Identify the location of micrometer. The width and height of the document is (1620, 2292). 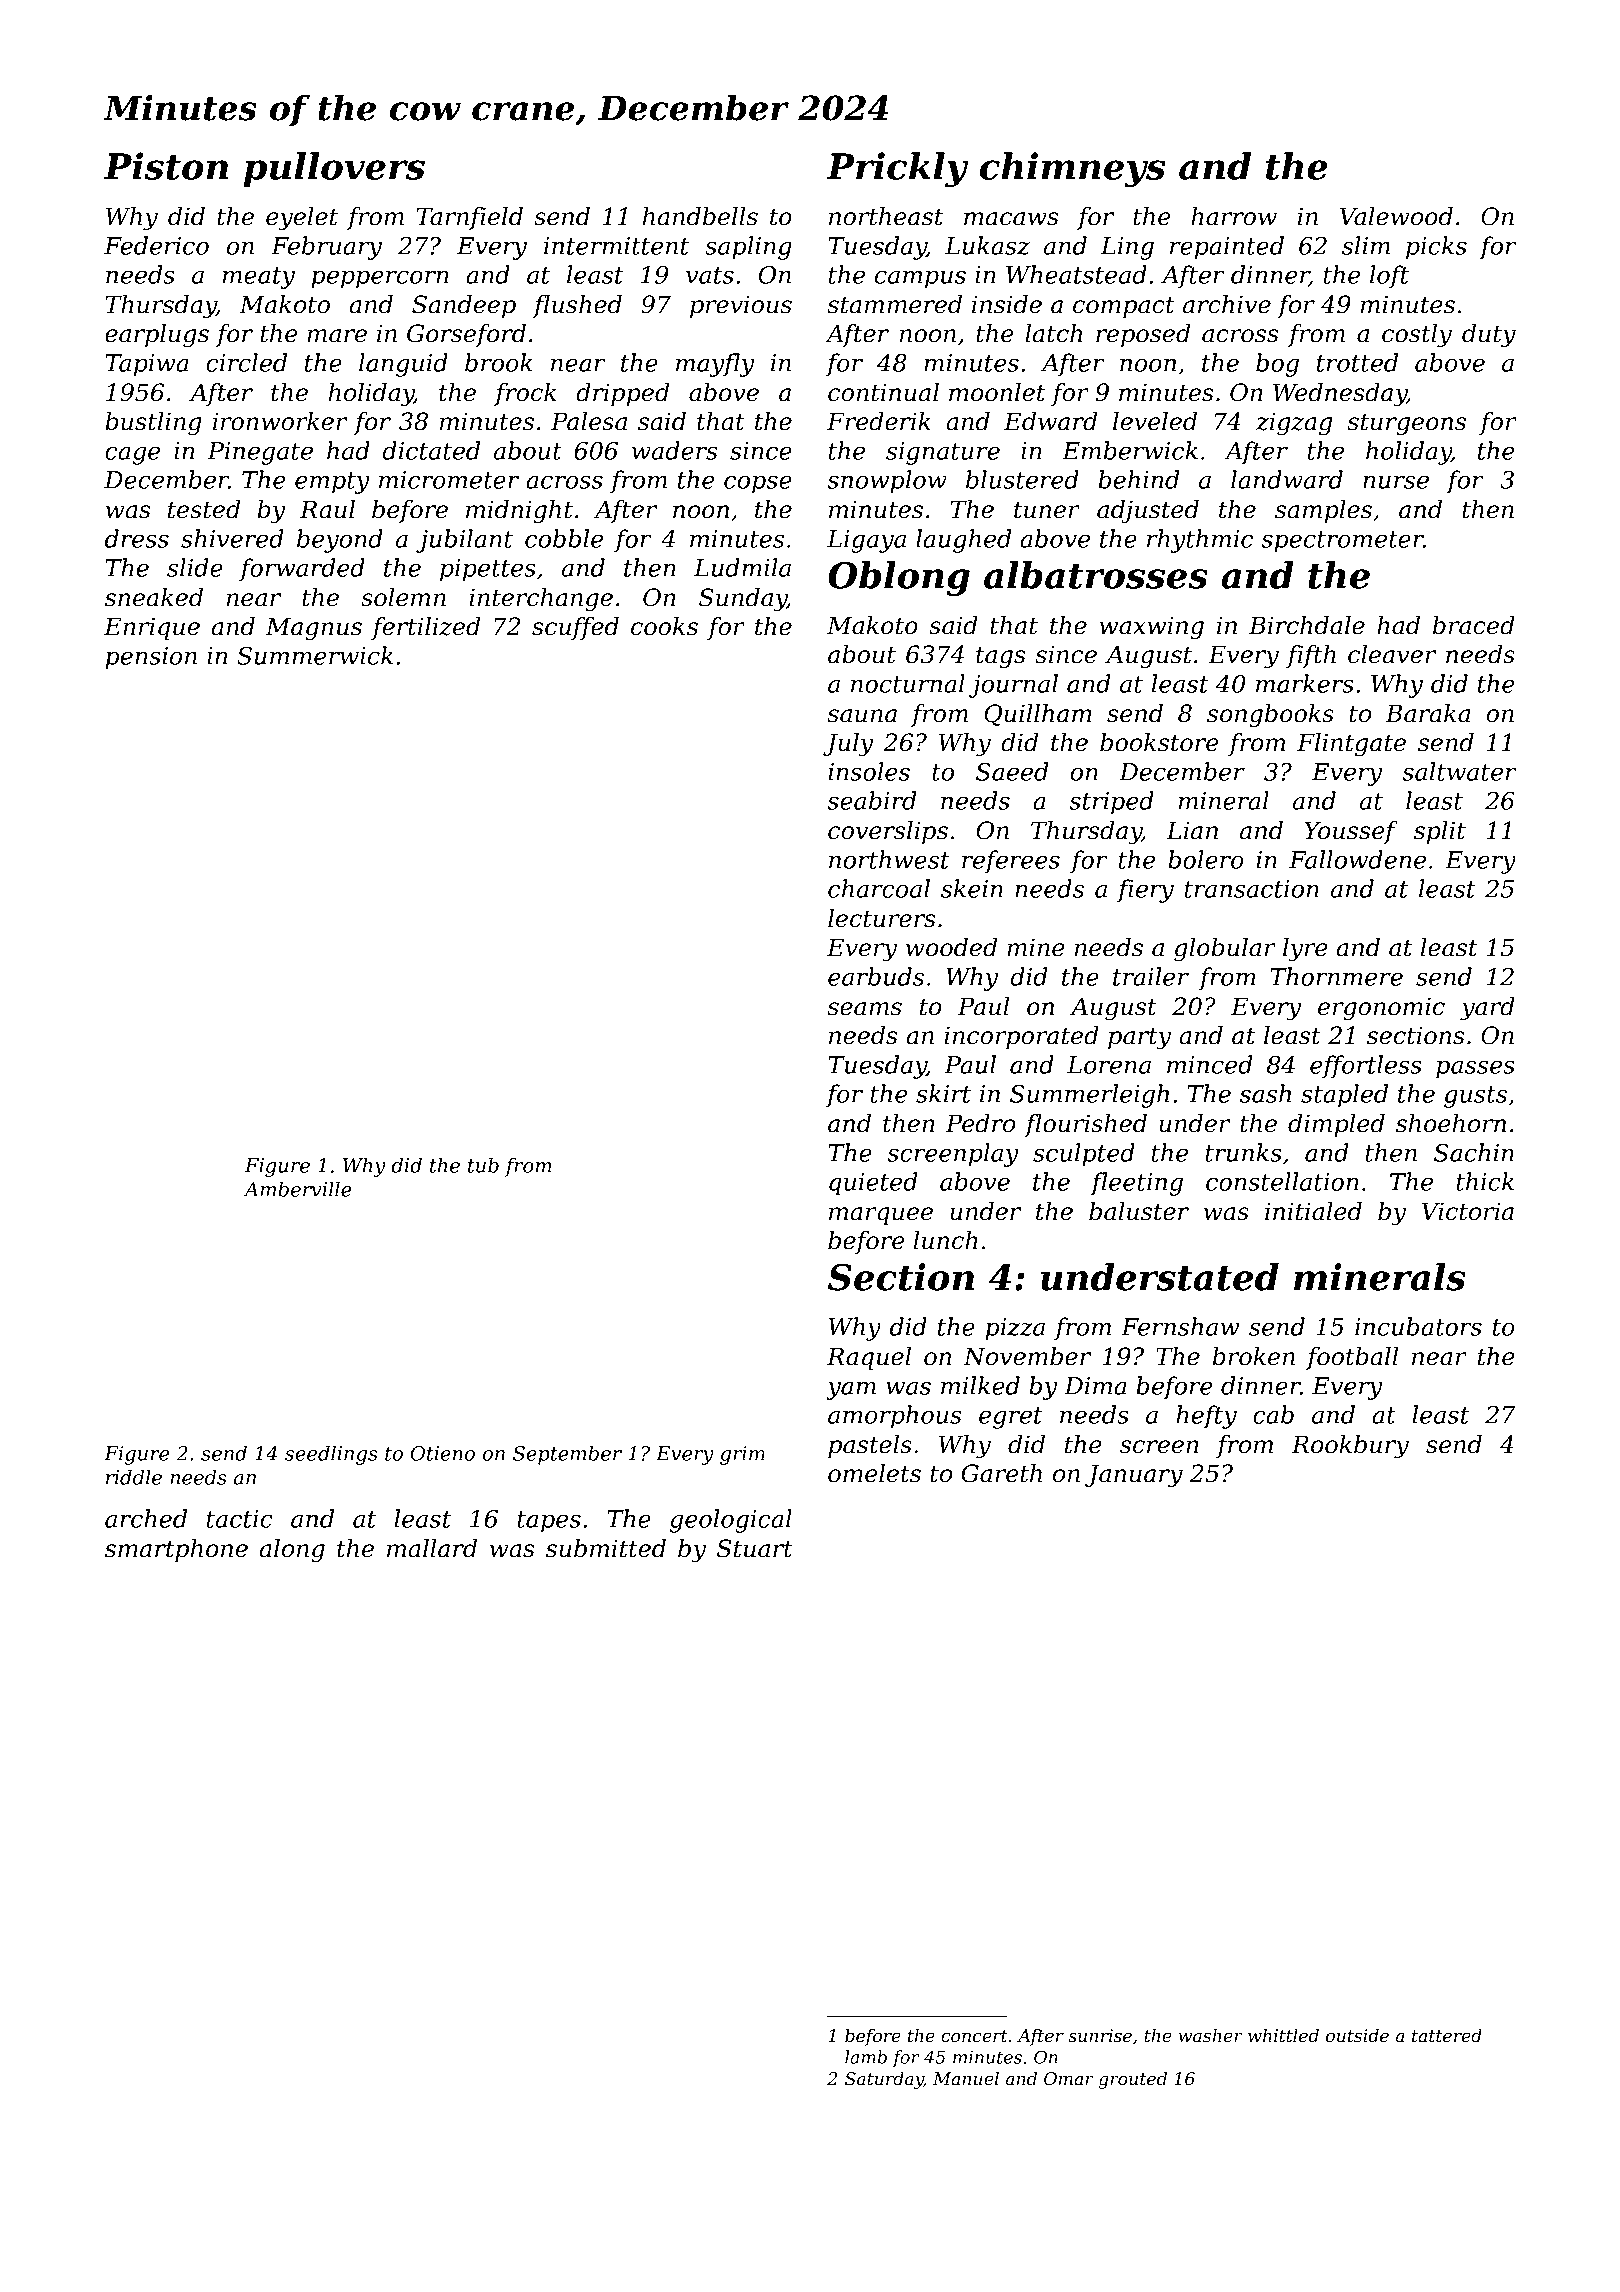
(449, 480).
